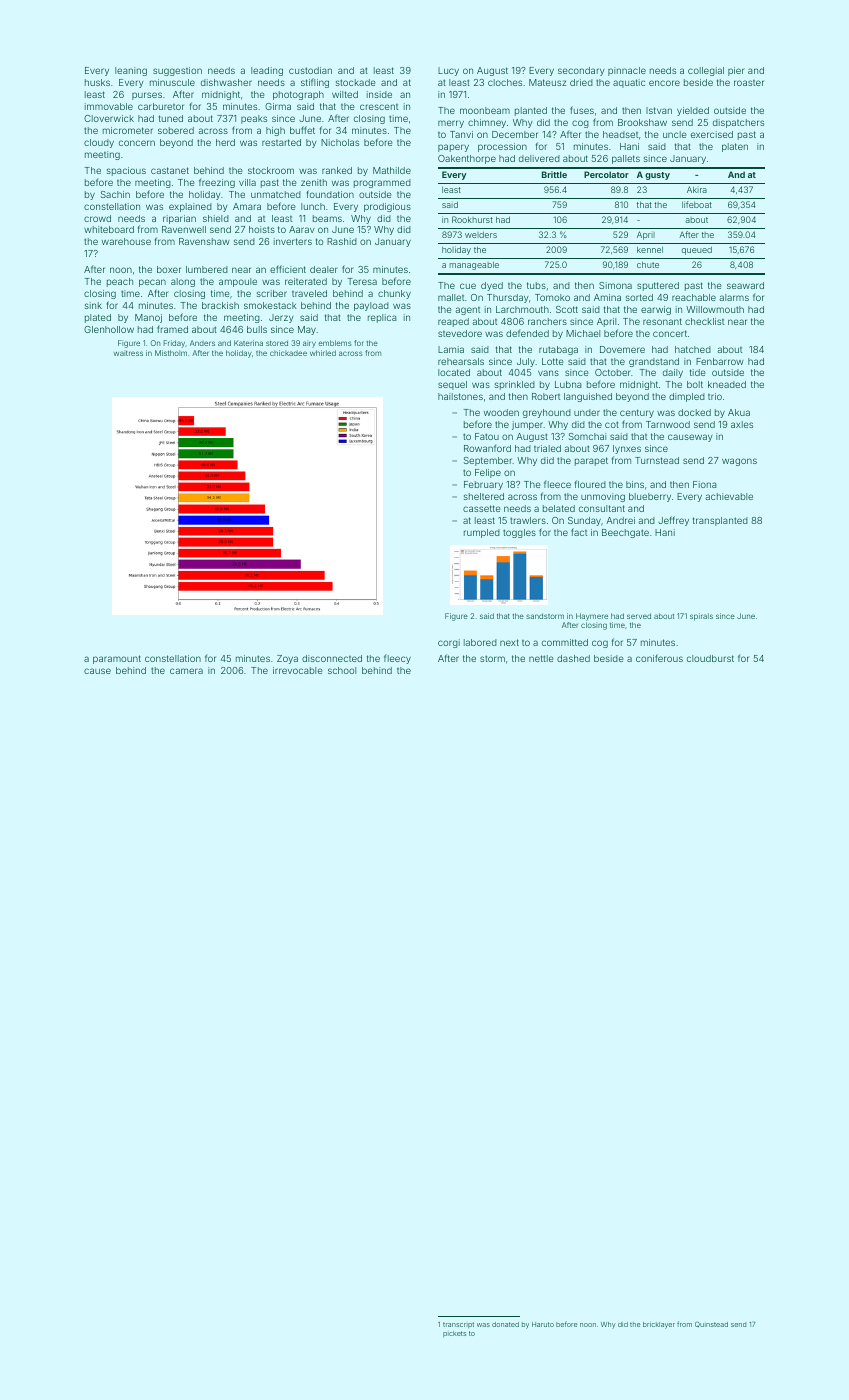 The height and width of the document is (1400, 849). What do you see at coordinates (505, 1324) in the document?
I see `donated` at bounding box center [505, 1324].
